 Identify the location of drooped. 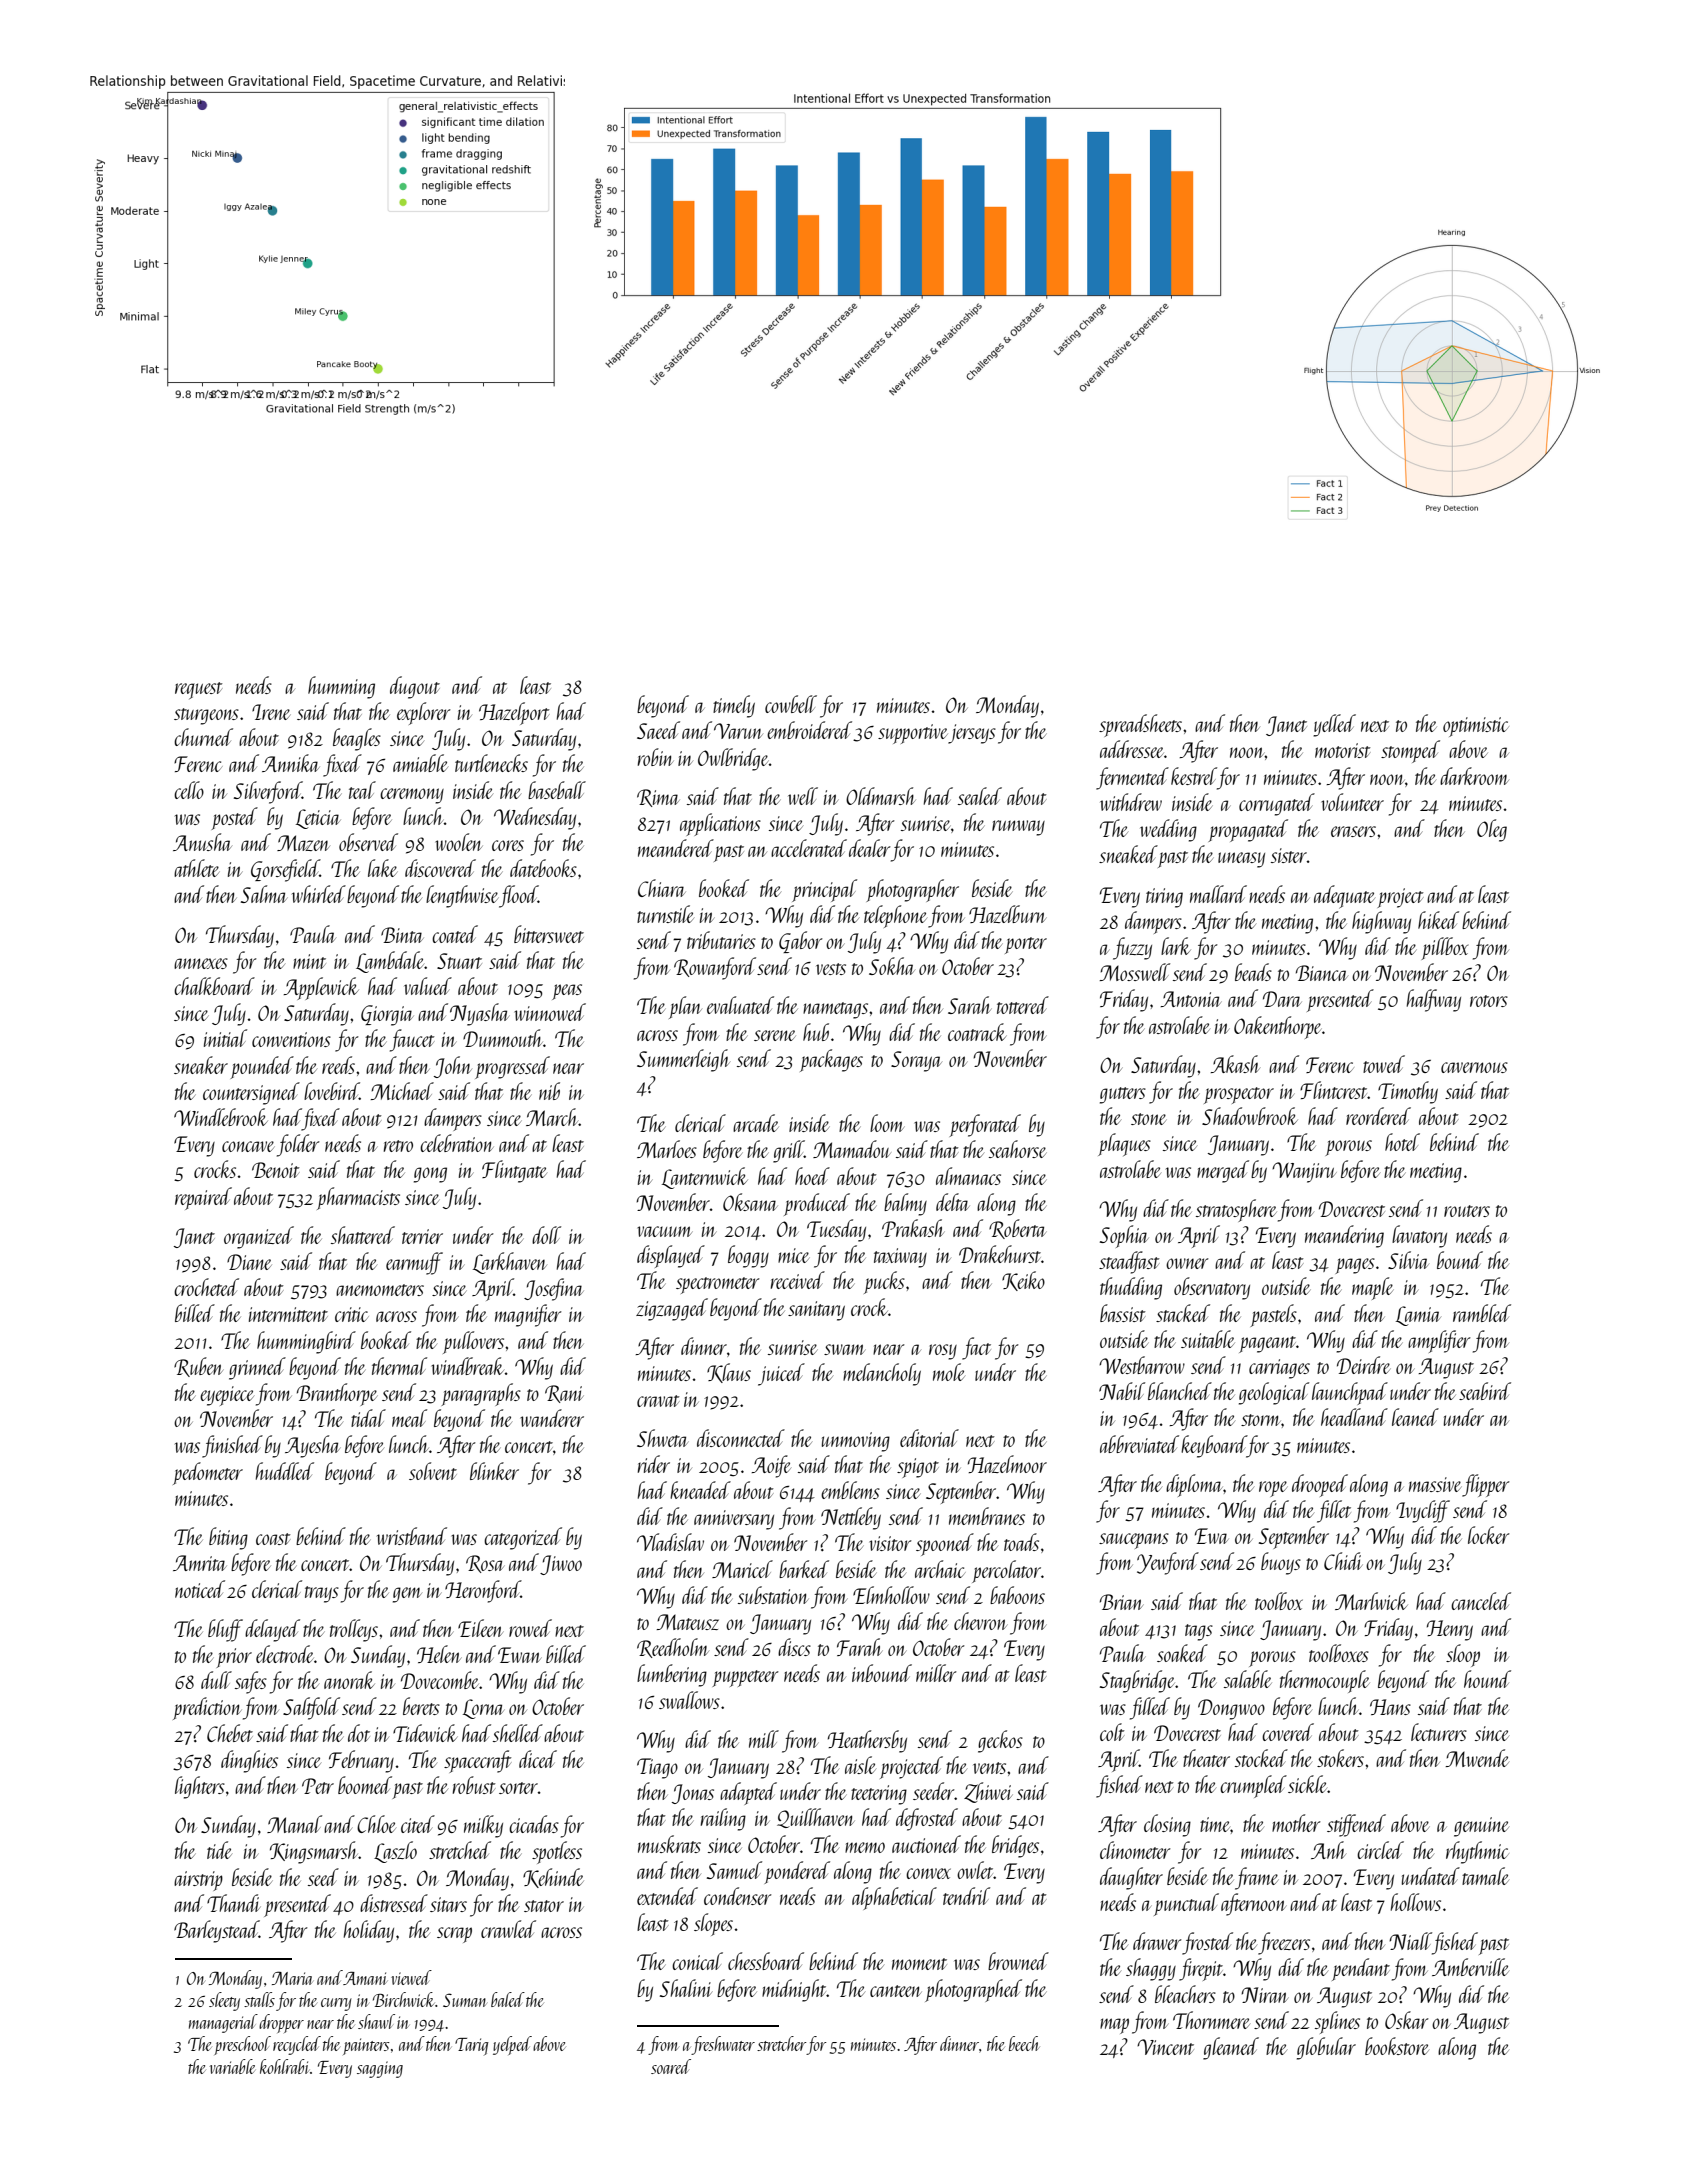
(1320, 1485).
